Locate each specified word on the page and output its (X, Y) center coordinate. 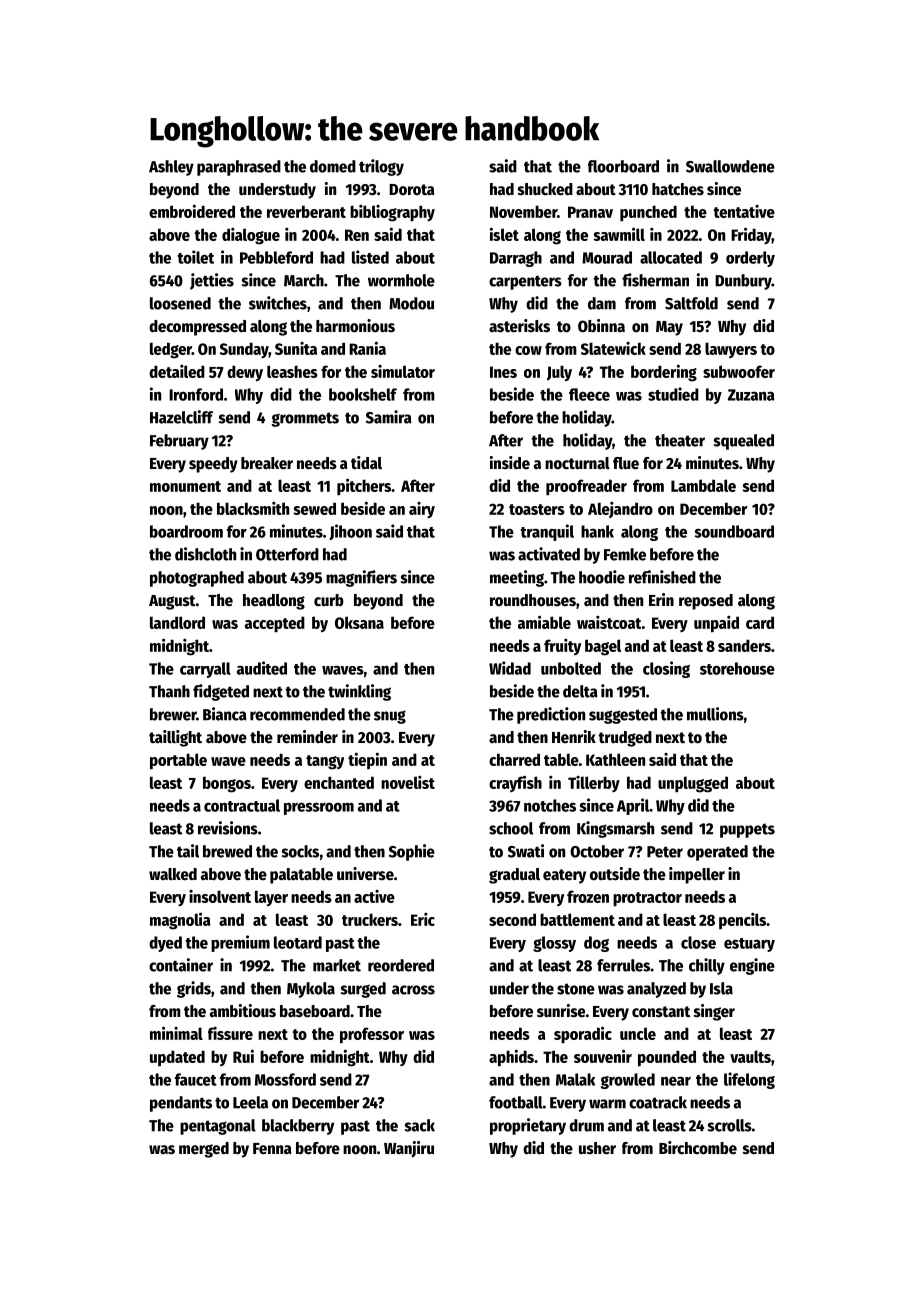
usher (597, 1148)
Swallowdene (730, 166)
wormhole (401, 280)
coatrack (658, 1102)
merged (204, 1150)
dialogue (251, 236)
